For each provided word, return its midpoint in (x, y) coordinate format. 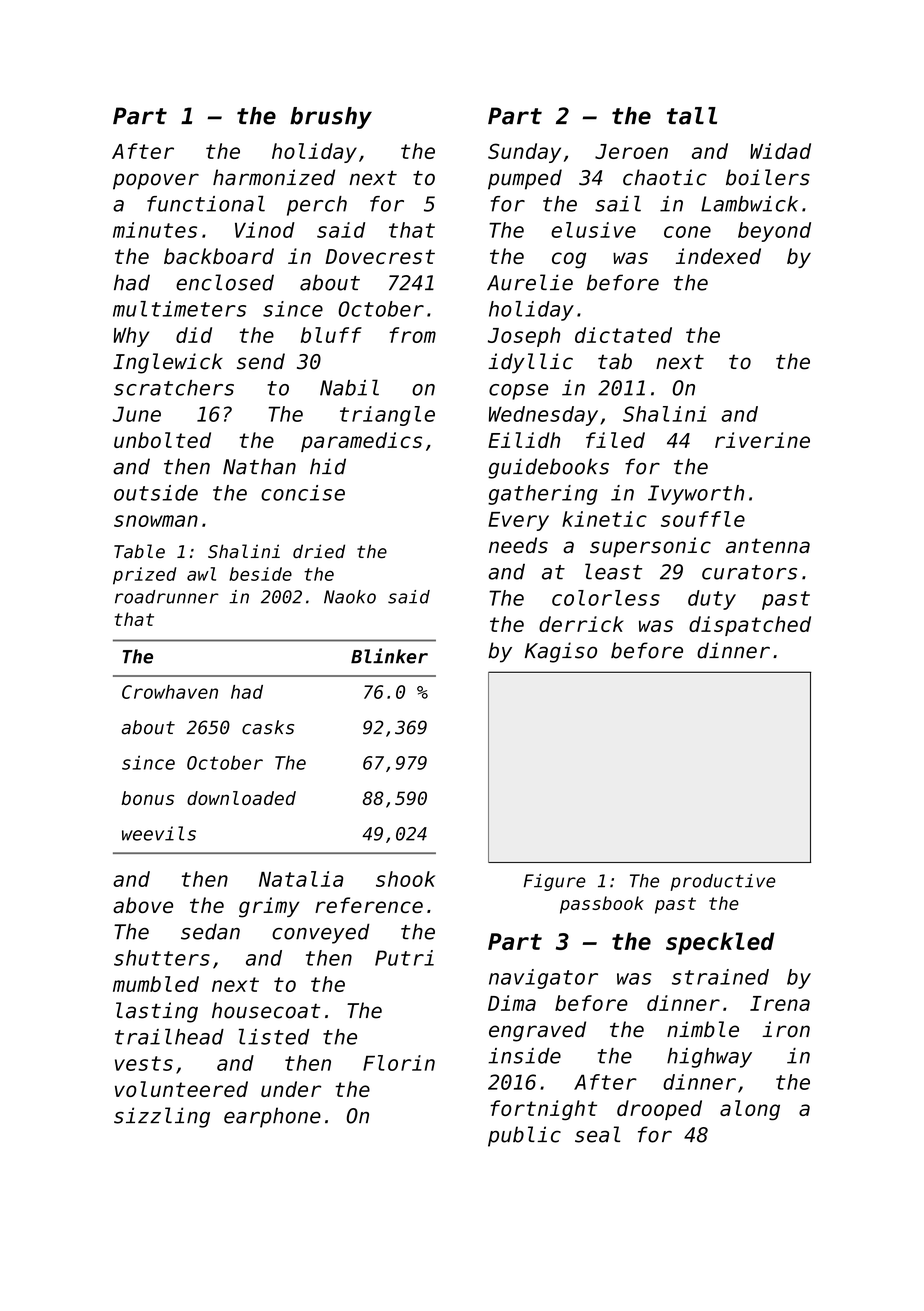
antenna (768, 546)
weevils (159, 833)
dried (319, 551)
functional (206, 203)
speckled (720, 943)
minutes (155, 230)
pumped (525, 179)
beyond (774, 232)
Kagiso (561, 652)
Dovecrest (380, 256)
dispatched (750, 626)
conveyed (321, 933)
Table (139, 551)
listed (274, 1036)
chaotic (665, 177)
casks (268, 727)
